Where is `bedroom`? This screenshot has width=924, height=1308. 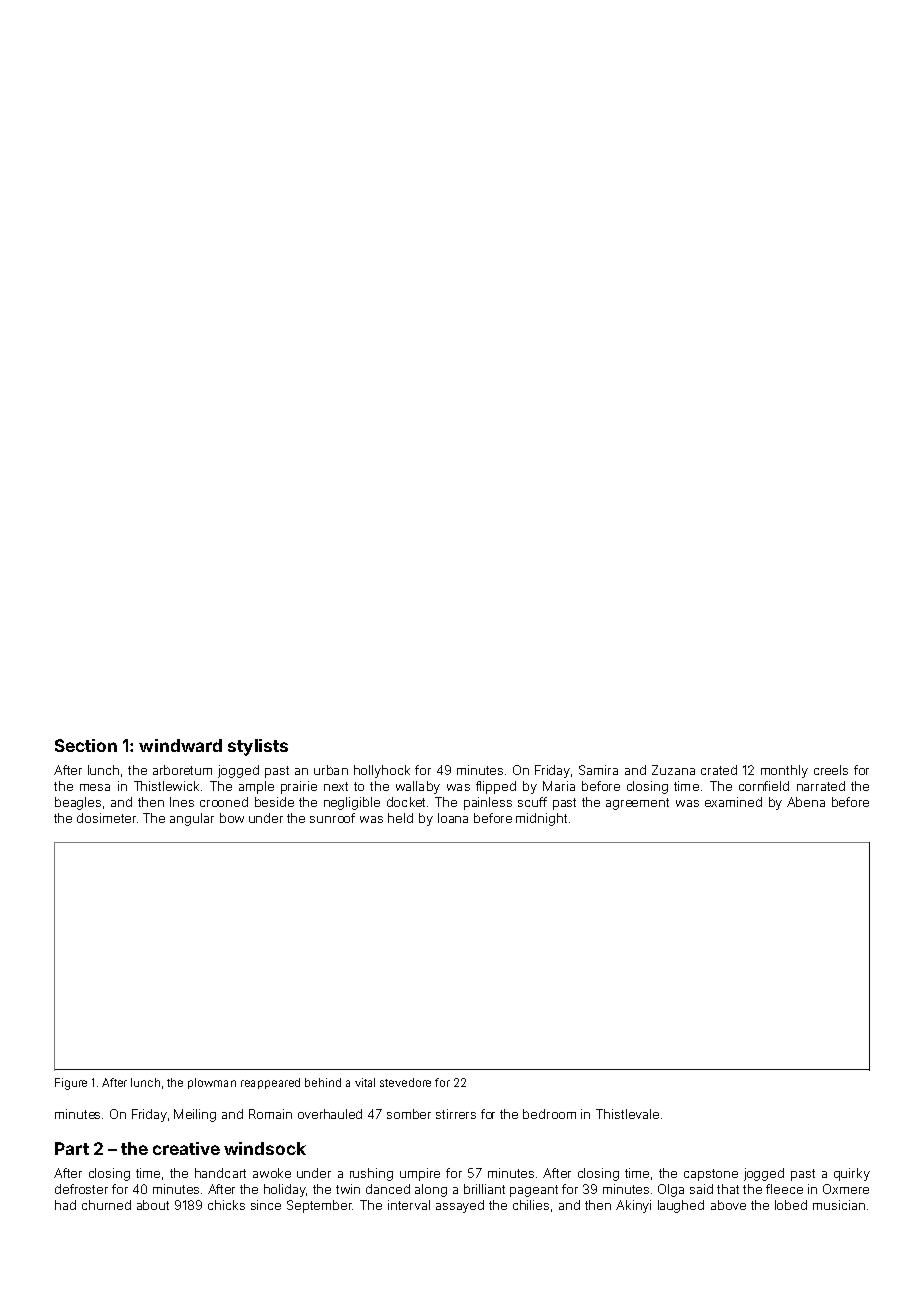
bedroom is located at coordinates (549, 1114).
